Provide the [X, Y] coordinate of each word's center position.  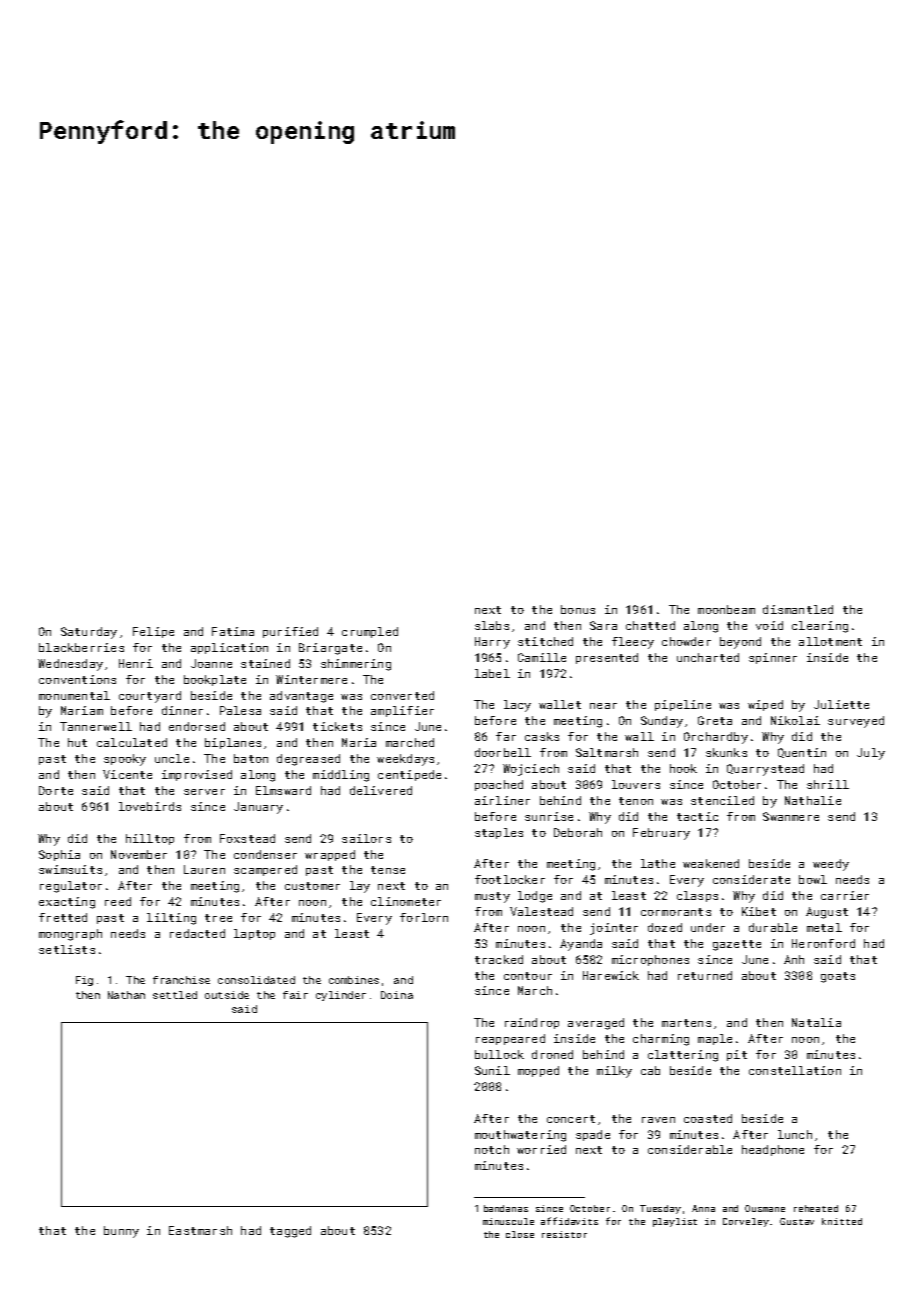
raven [658, 1120]
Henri [136, 663]
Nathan [126, 995]
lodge [535, 897]
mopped [538, 1071]
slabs [492, 625]
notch [492, 1149]
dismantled [798, 609]
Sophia [59, 855]
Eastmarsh [200, 1230]
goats [838, 977]
